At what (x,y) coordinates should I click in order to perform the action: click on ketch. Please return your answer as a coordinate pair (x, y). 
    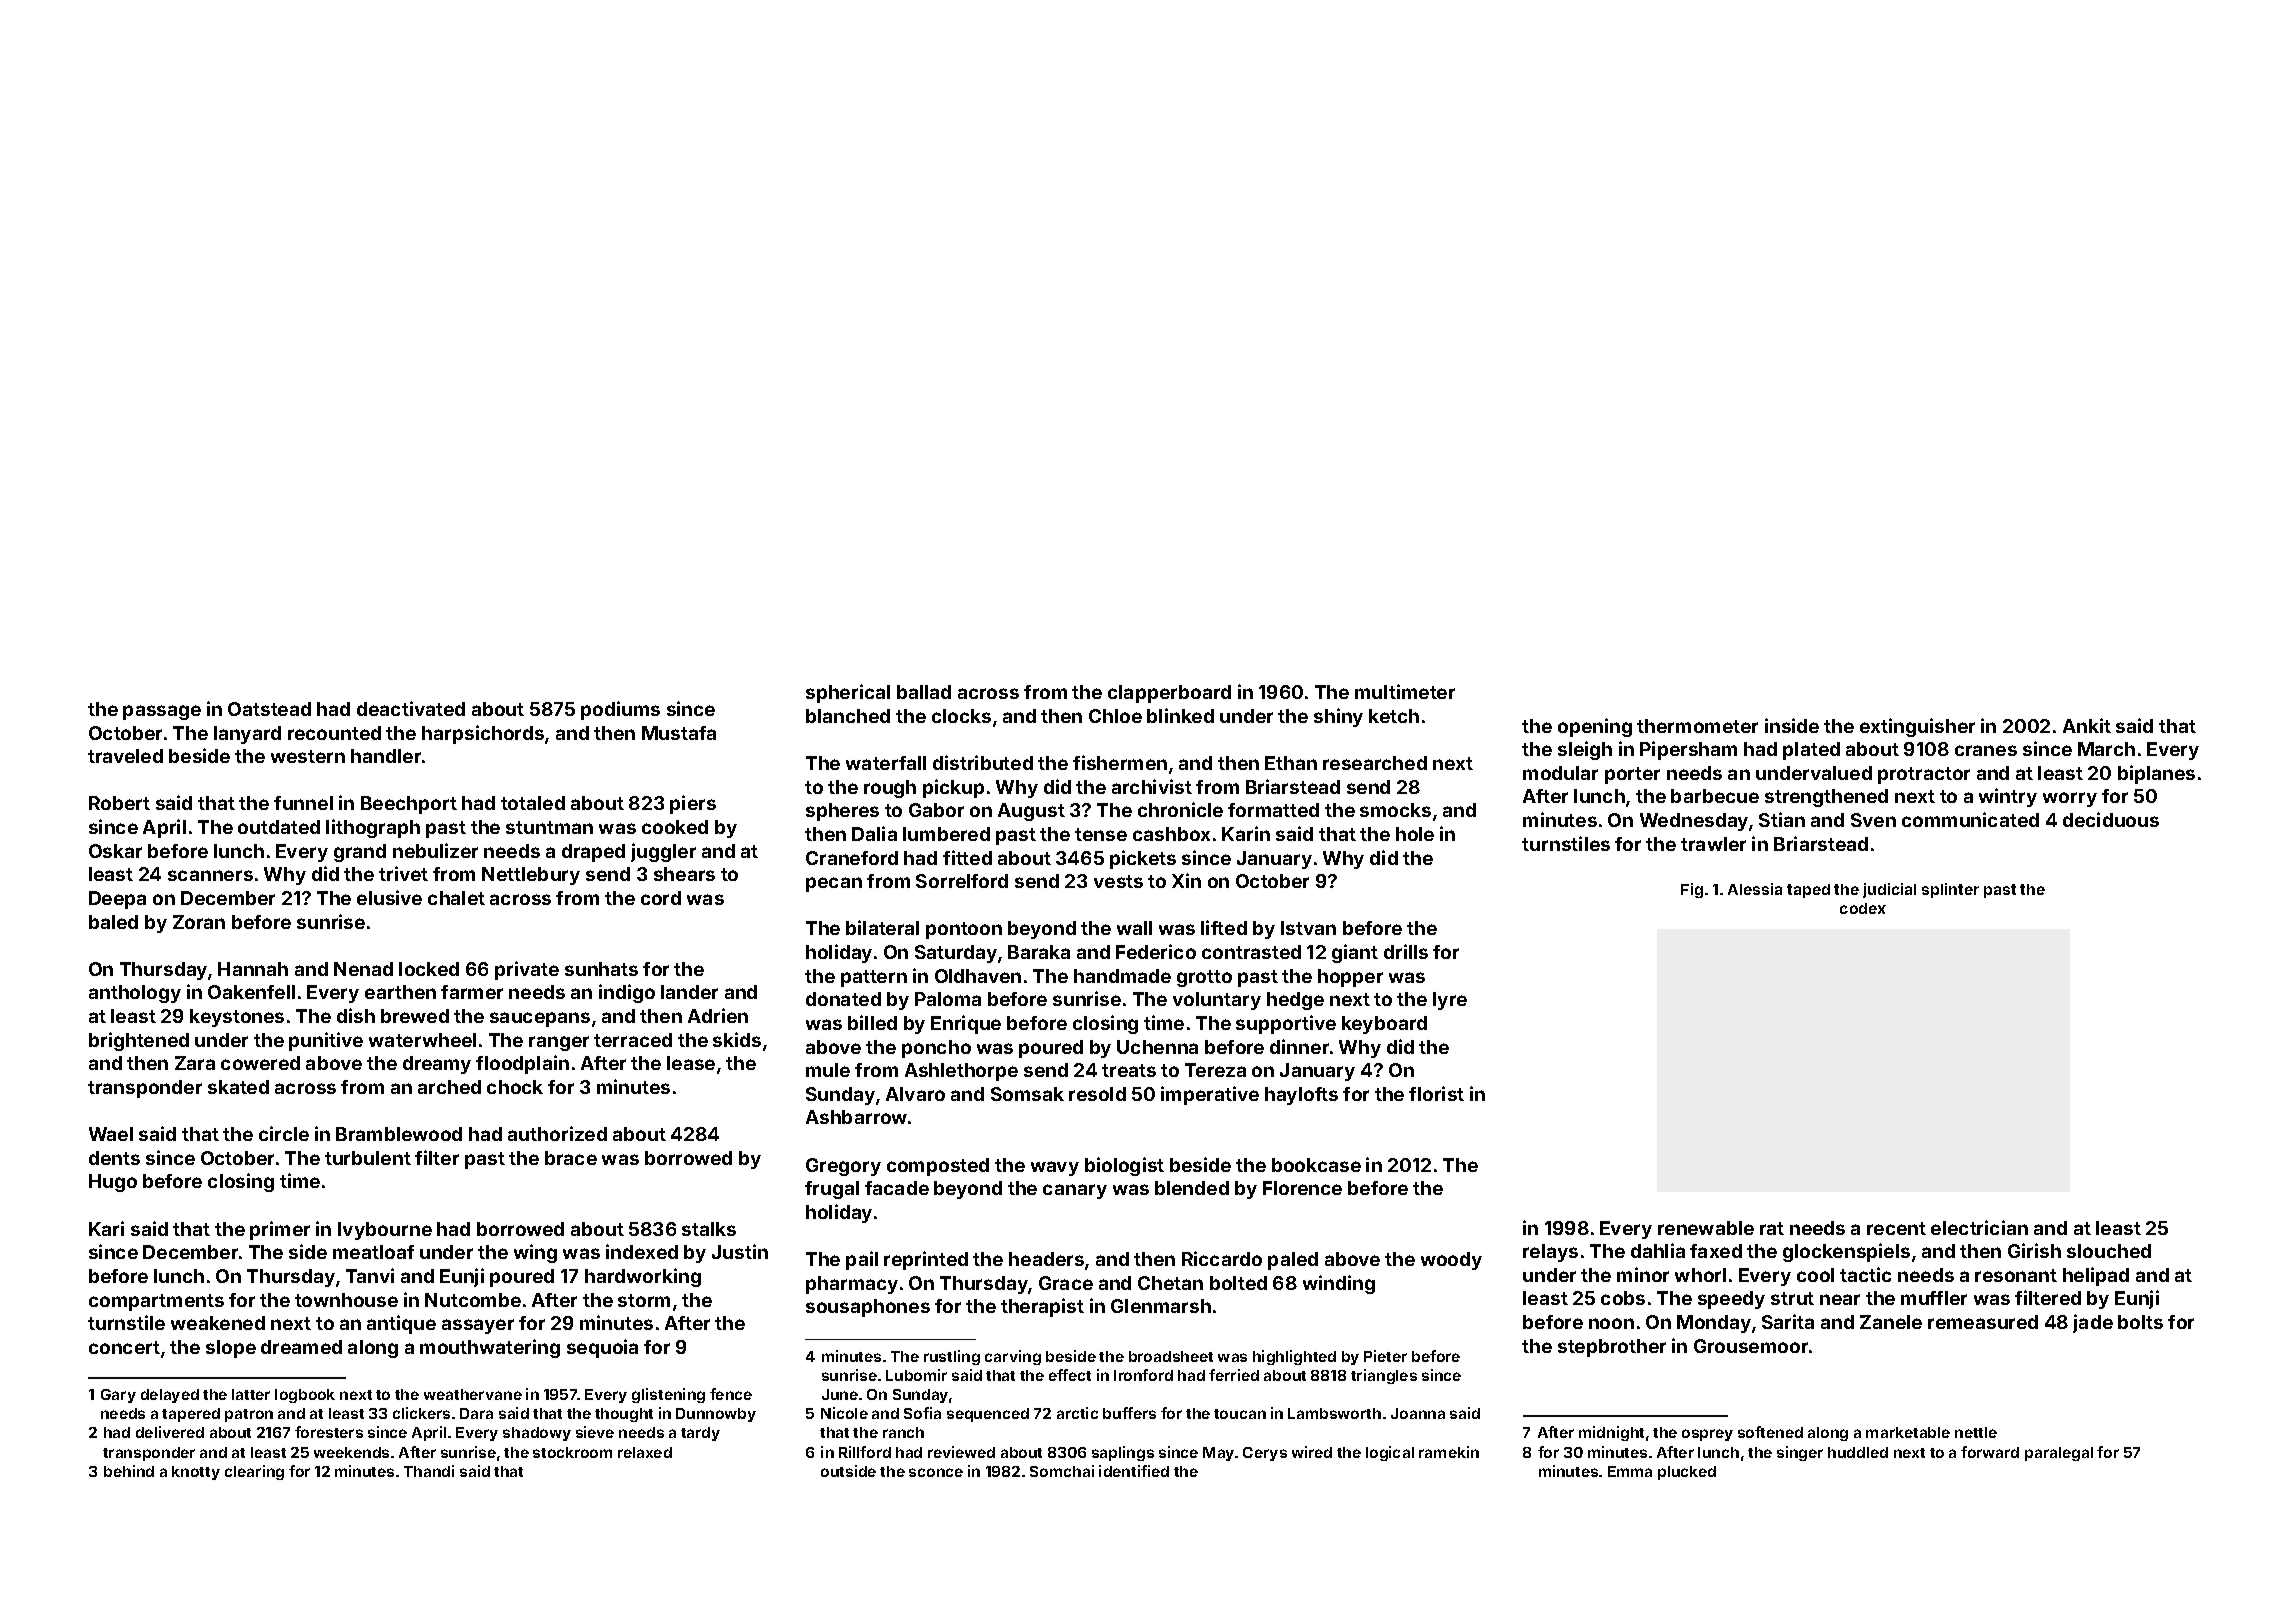
    Looking at the image, I should click on (1394, 716).
